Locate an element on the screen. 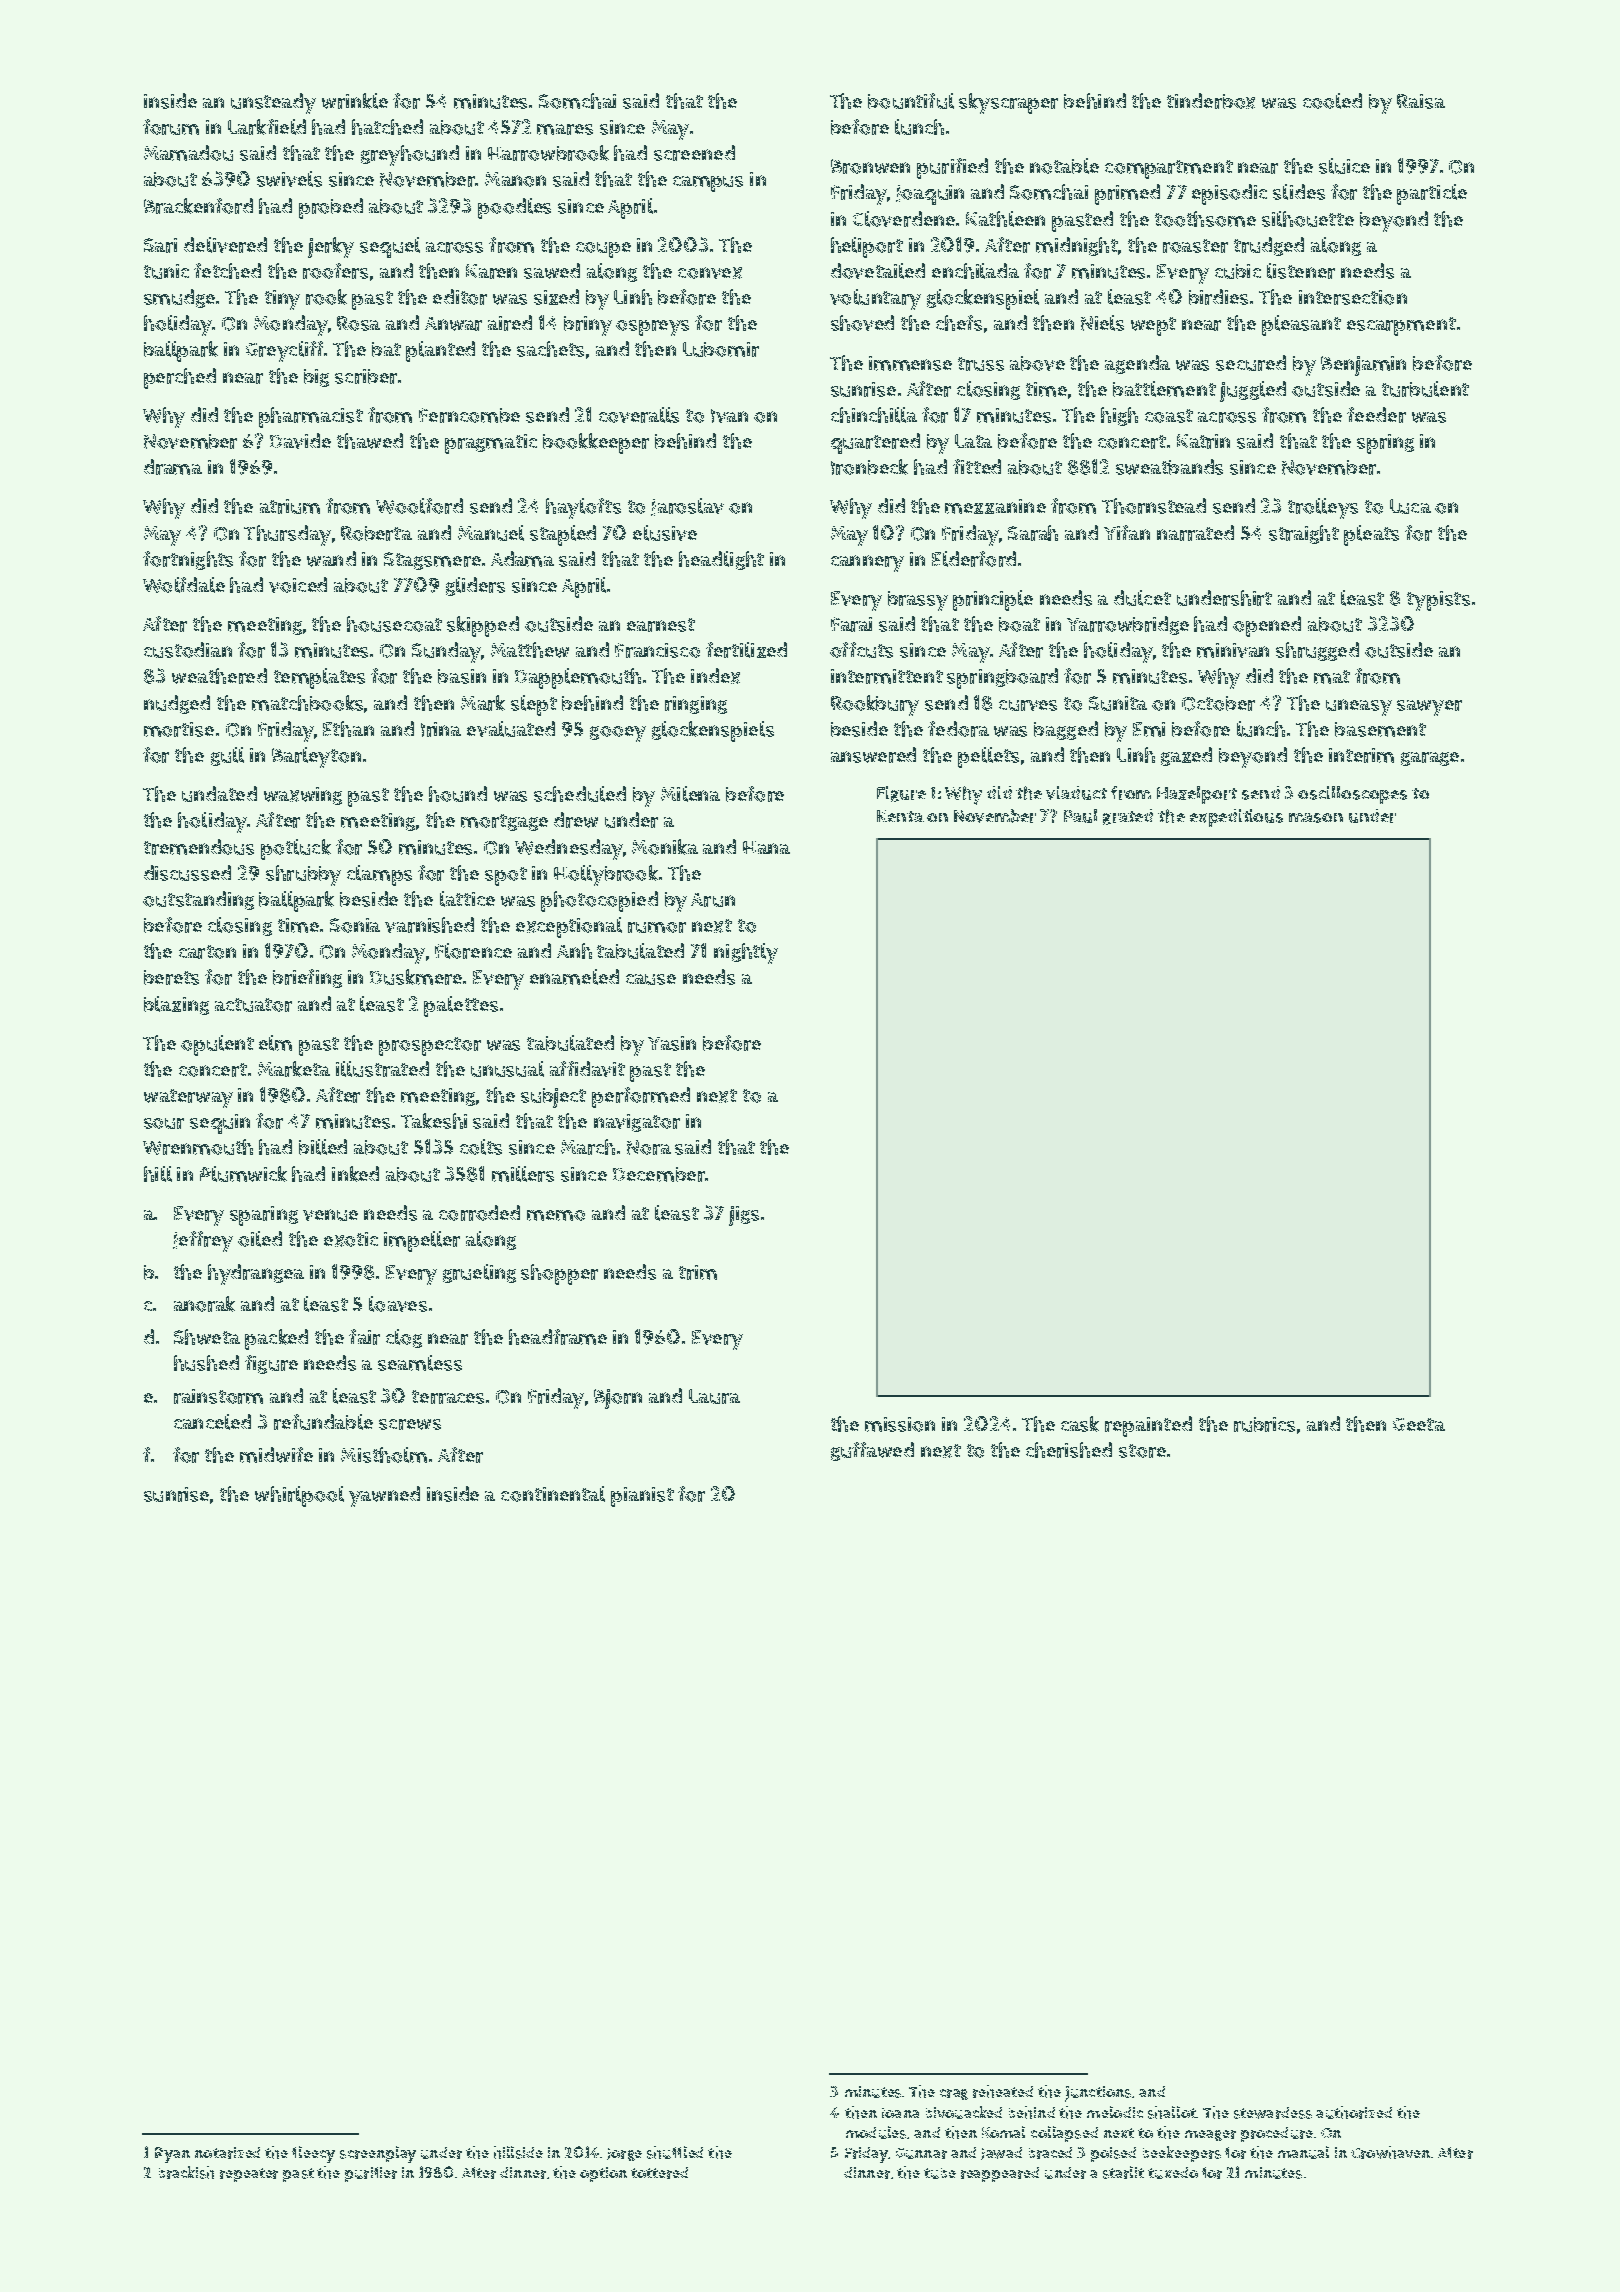 This screenshot has width=1620, height=2292. rubrics is located at coordinates (1264, 1424).
